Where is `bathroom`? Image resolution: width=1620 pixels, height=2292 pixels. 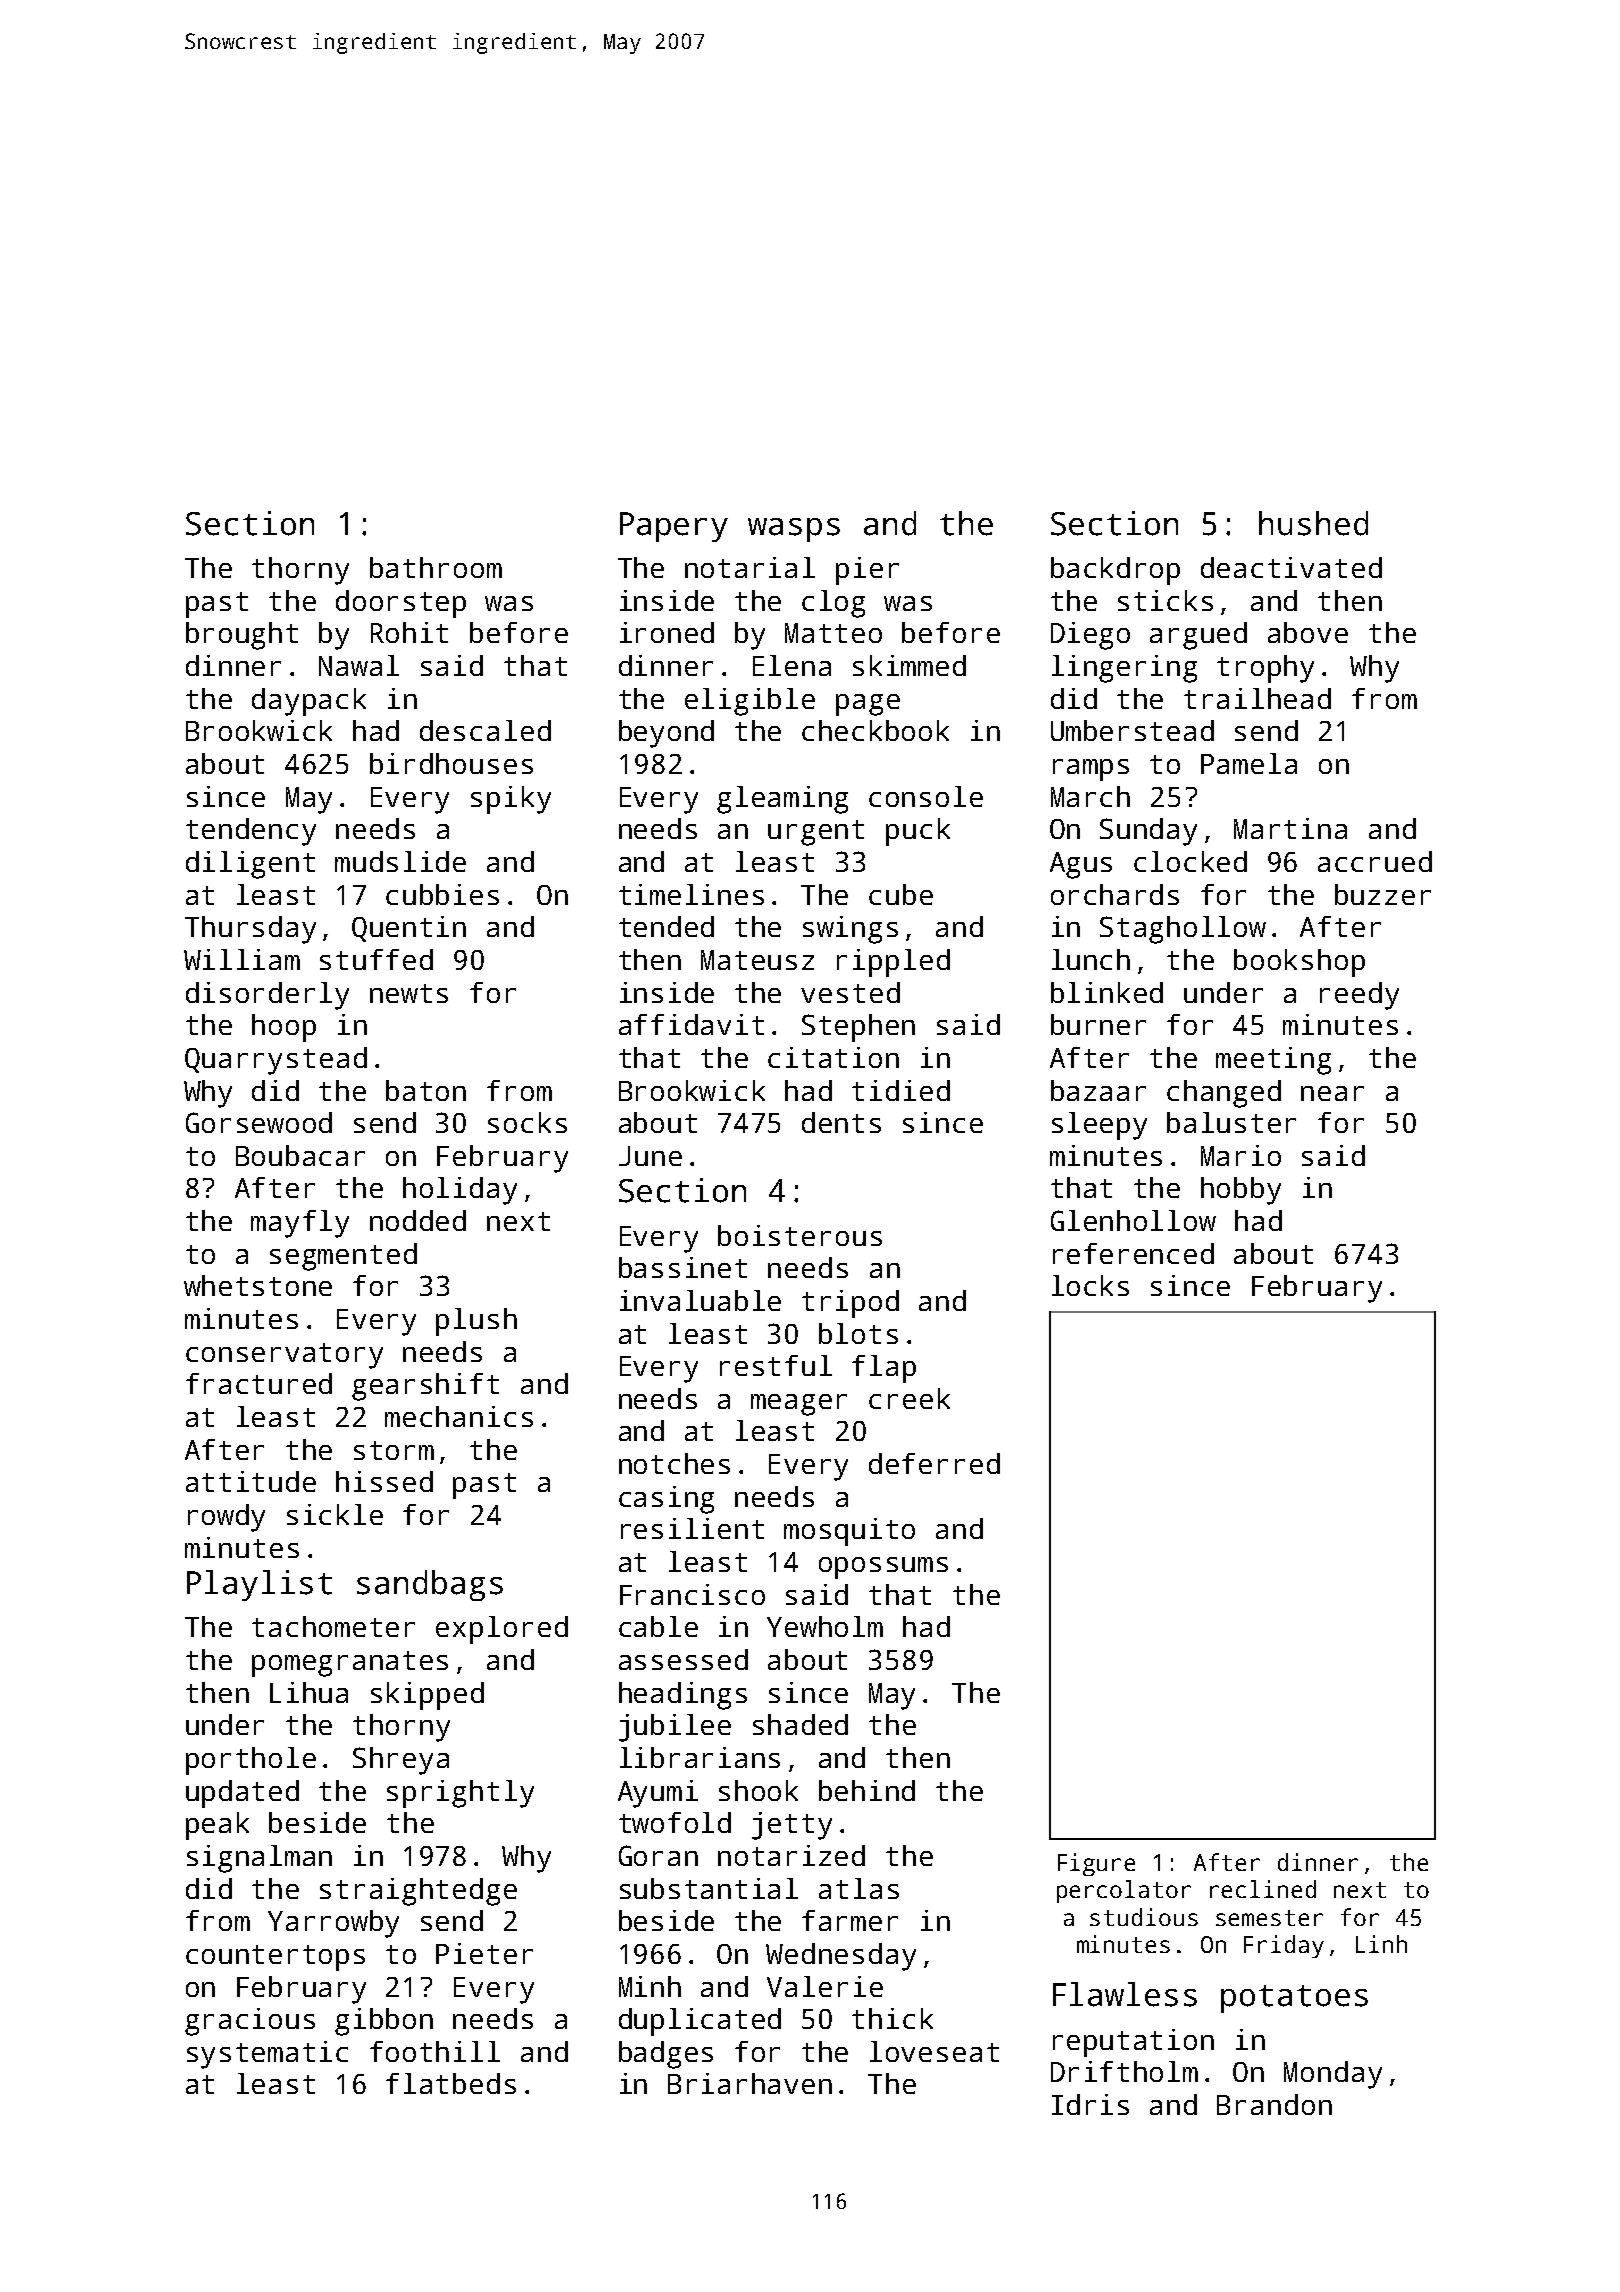
bathroom is located at coordinates (436, 567).
